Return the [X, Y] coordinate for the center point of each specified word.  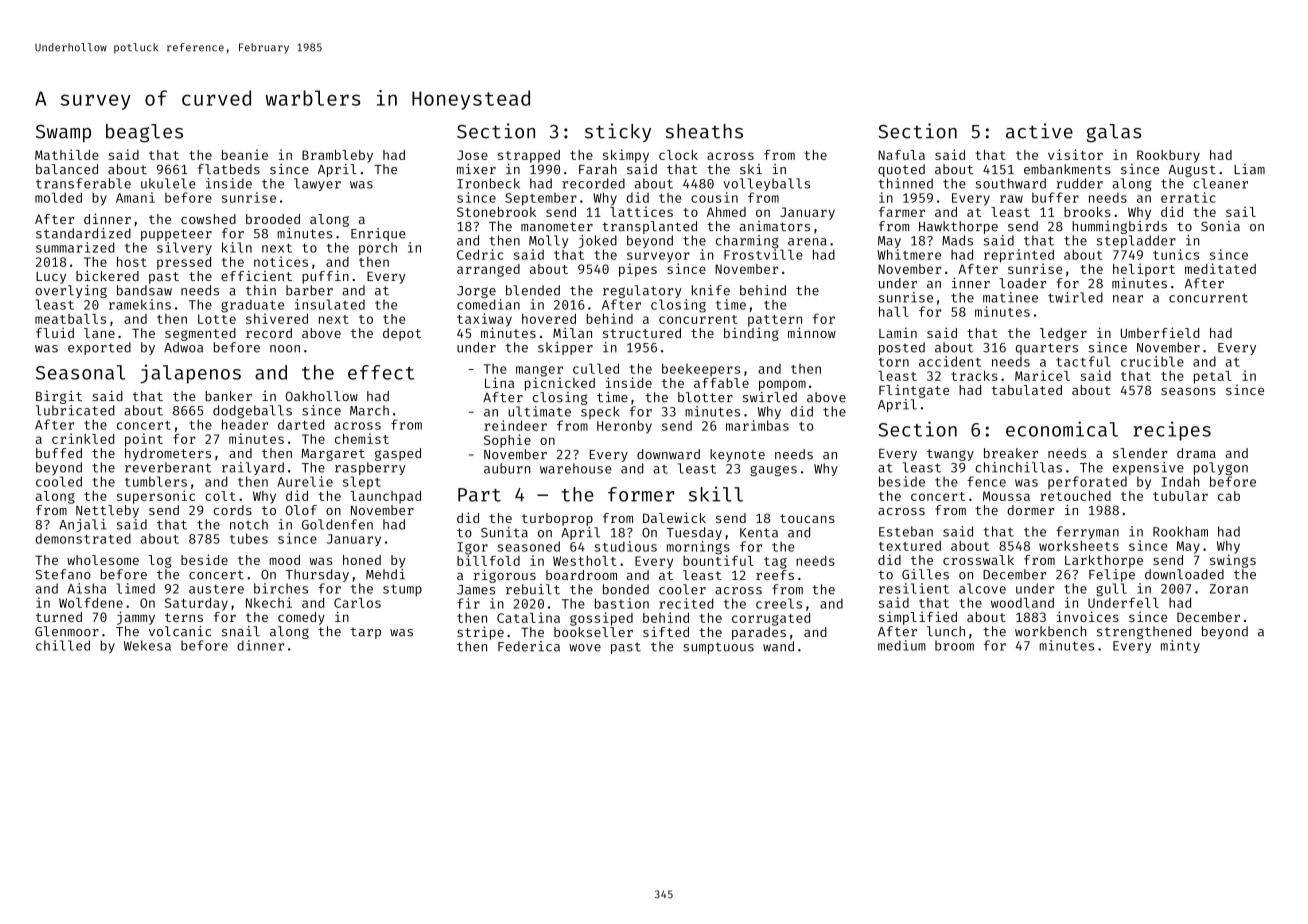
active [1039, 131]
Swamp [63, 133]
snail [241, 631]
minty [1180, 646]
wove [585, 648]
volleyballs [766, 184]
